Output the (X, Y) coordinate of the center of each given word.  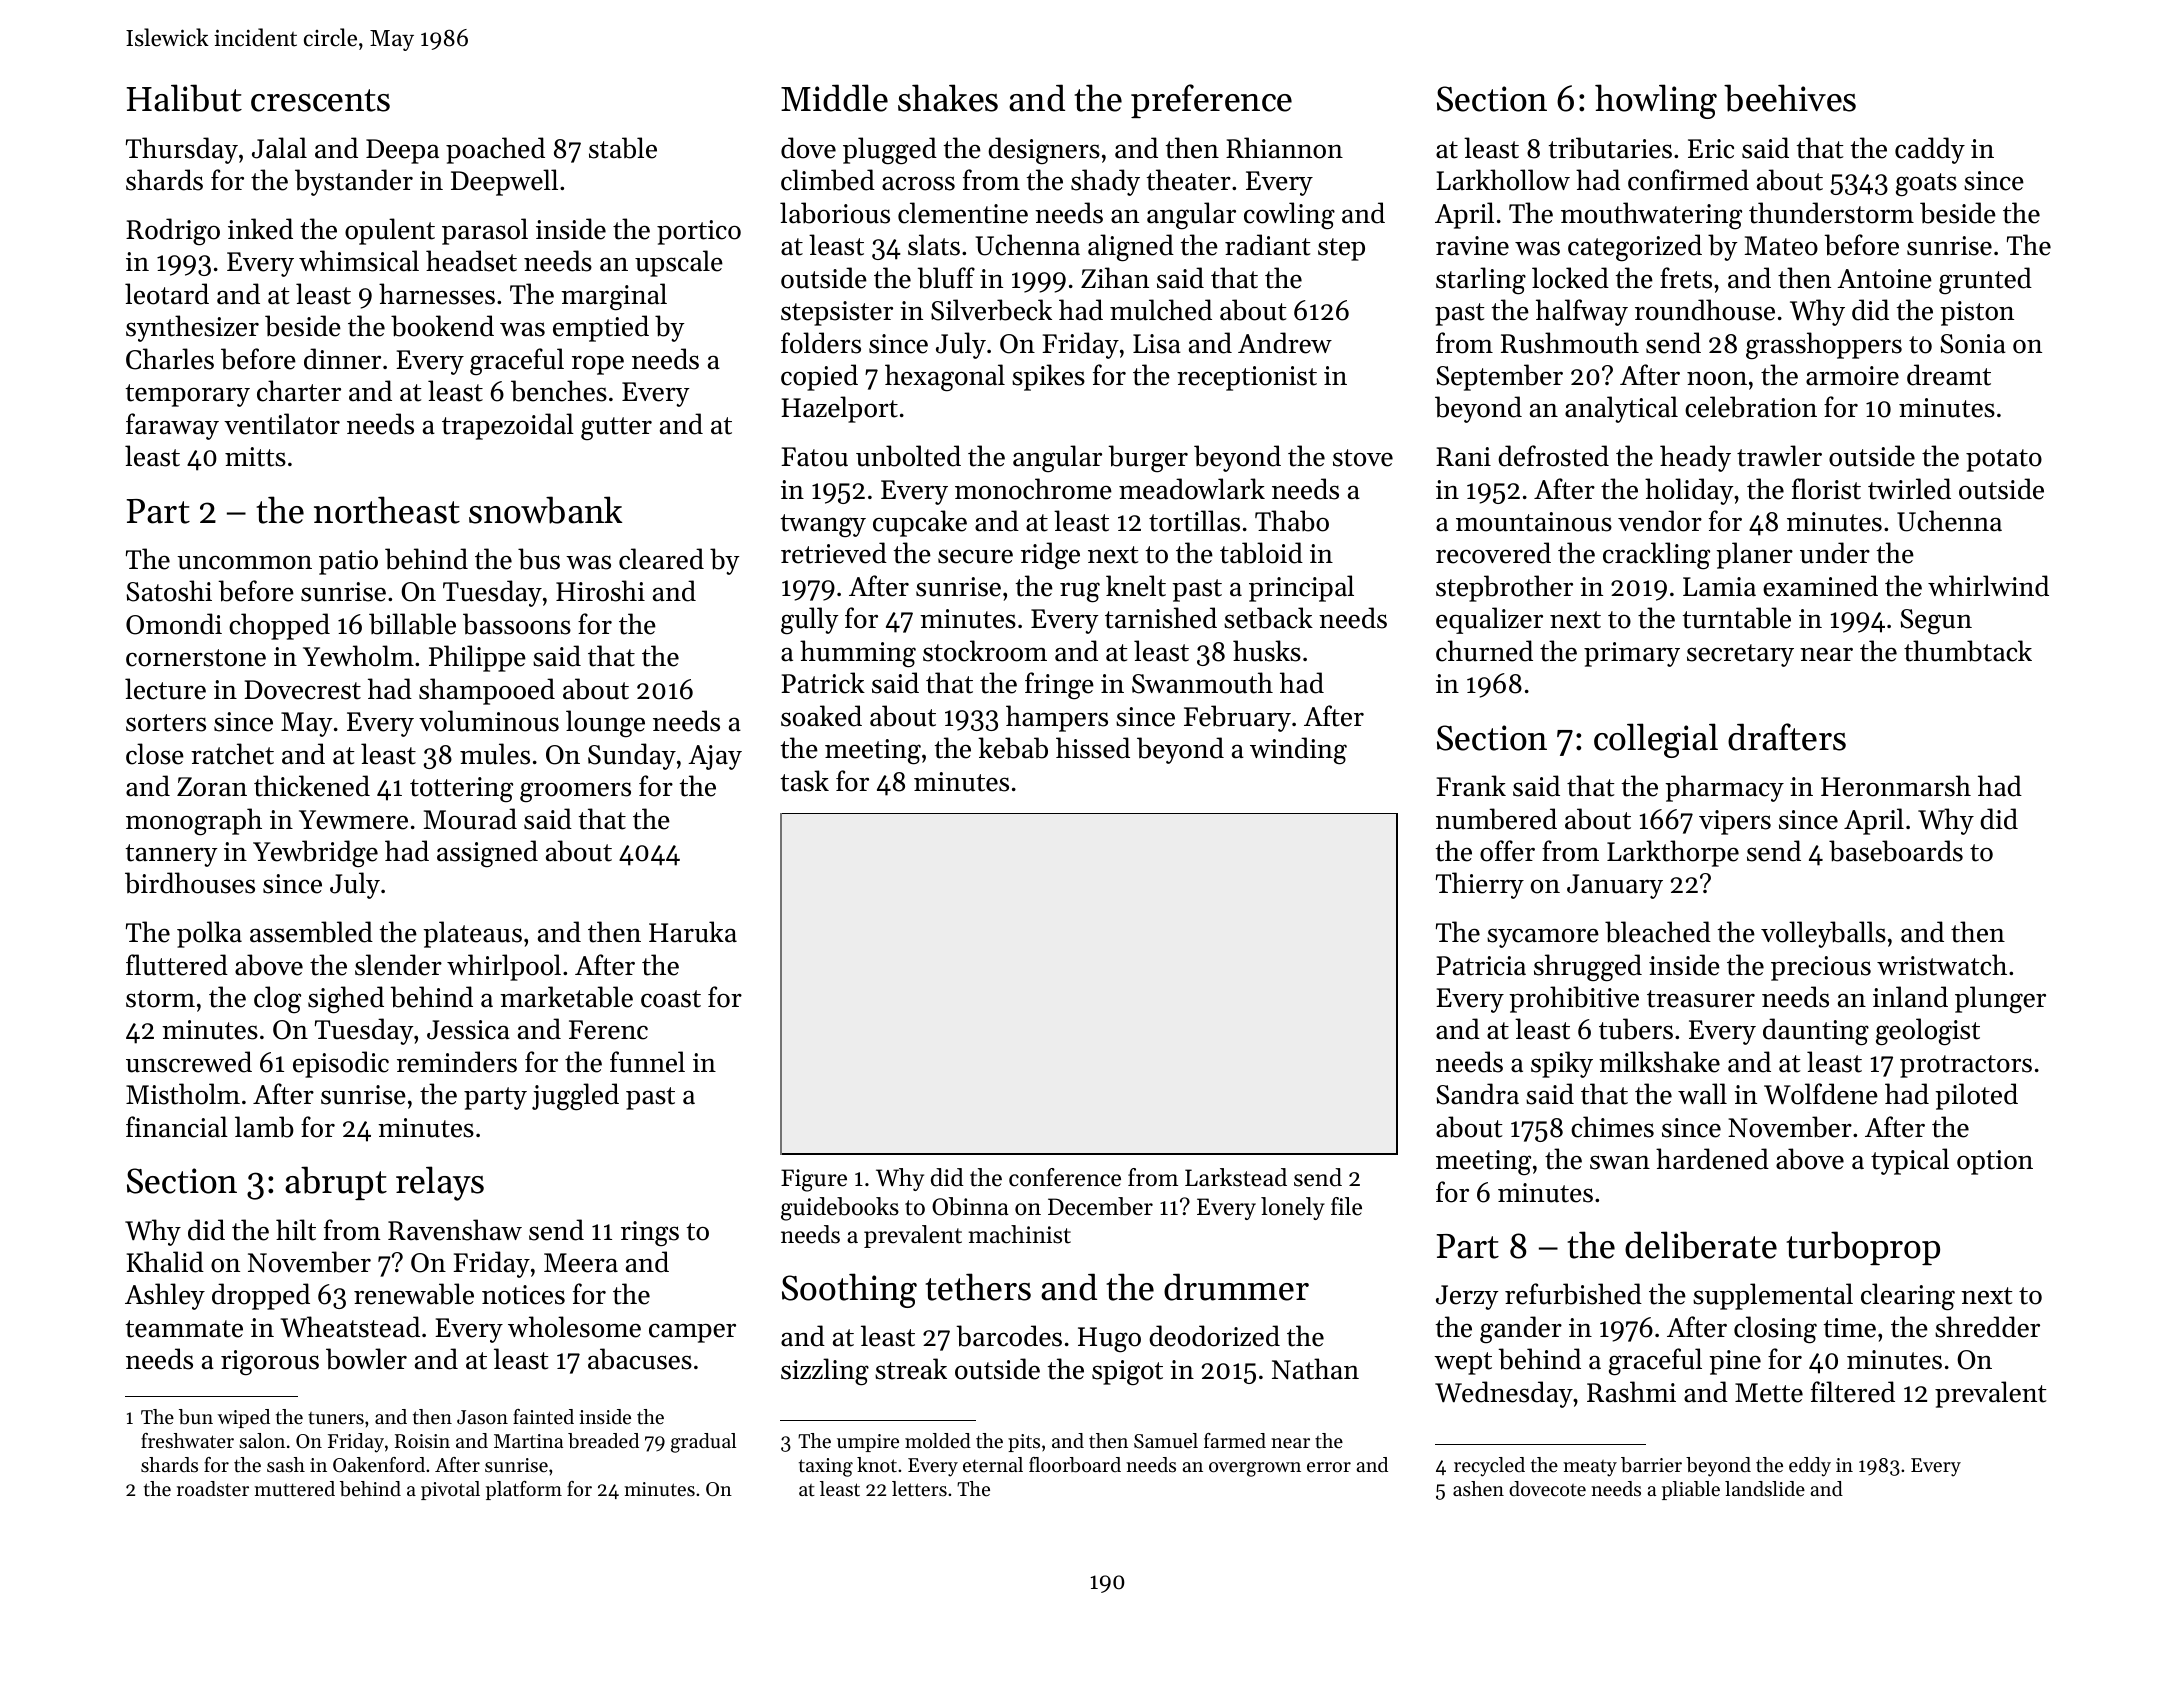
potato (2004, 460)
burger (1148, 458)
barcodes (1009, 1336)
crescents (320, 100)
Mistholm (183, 1094)
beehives (1790, 98)
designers (1044, 151)
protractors (1966, 1066)
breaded (603, 1441)
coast (671, 999)
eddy (1810, 1467)
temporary (188, 395)
